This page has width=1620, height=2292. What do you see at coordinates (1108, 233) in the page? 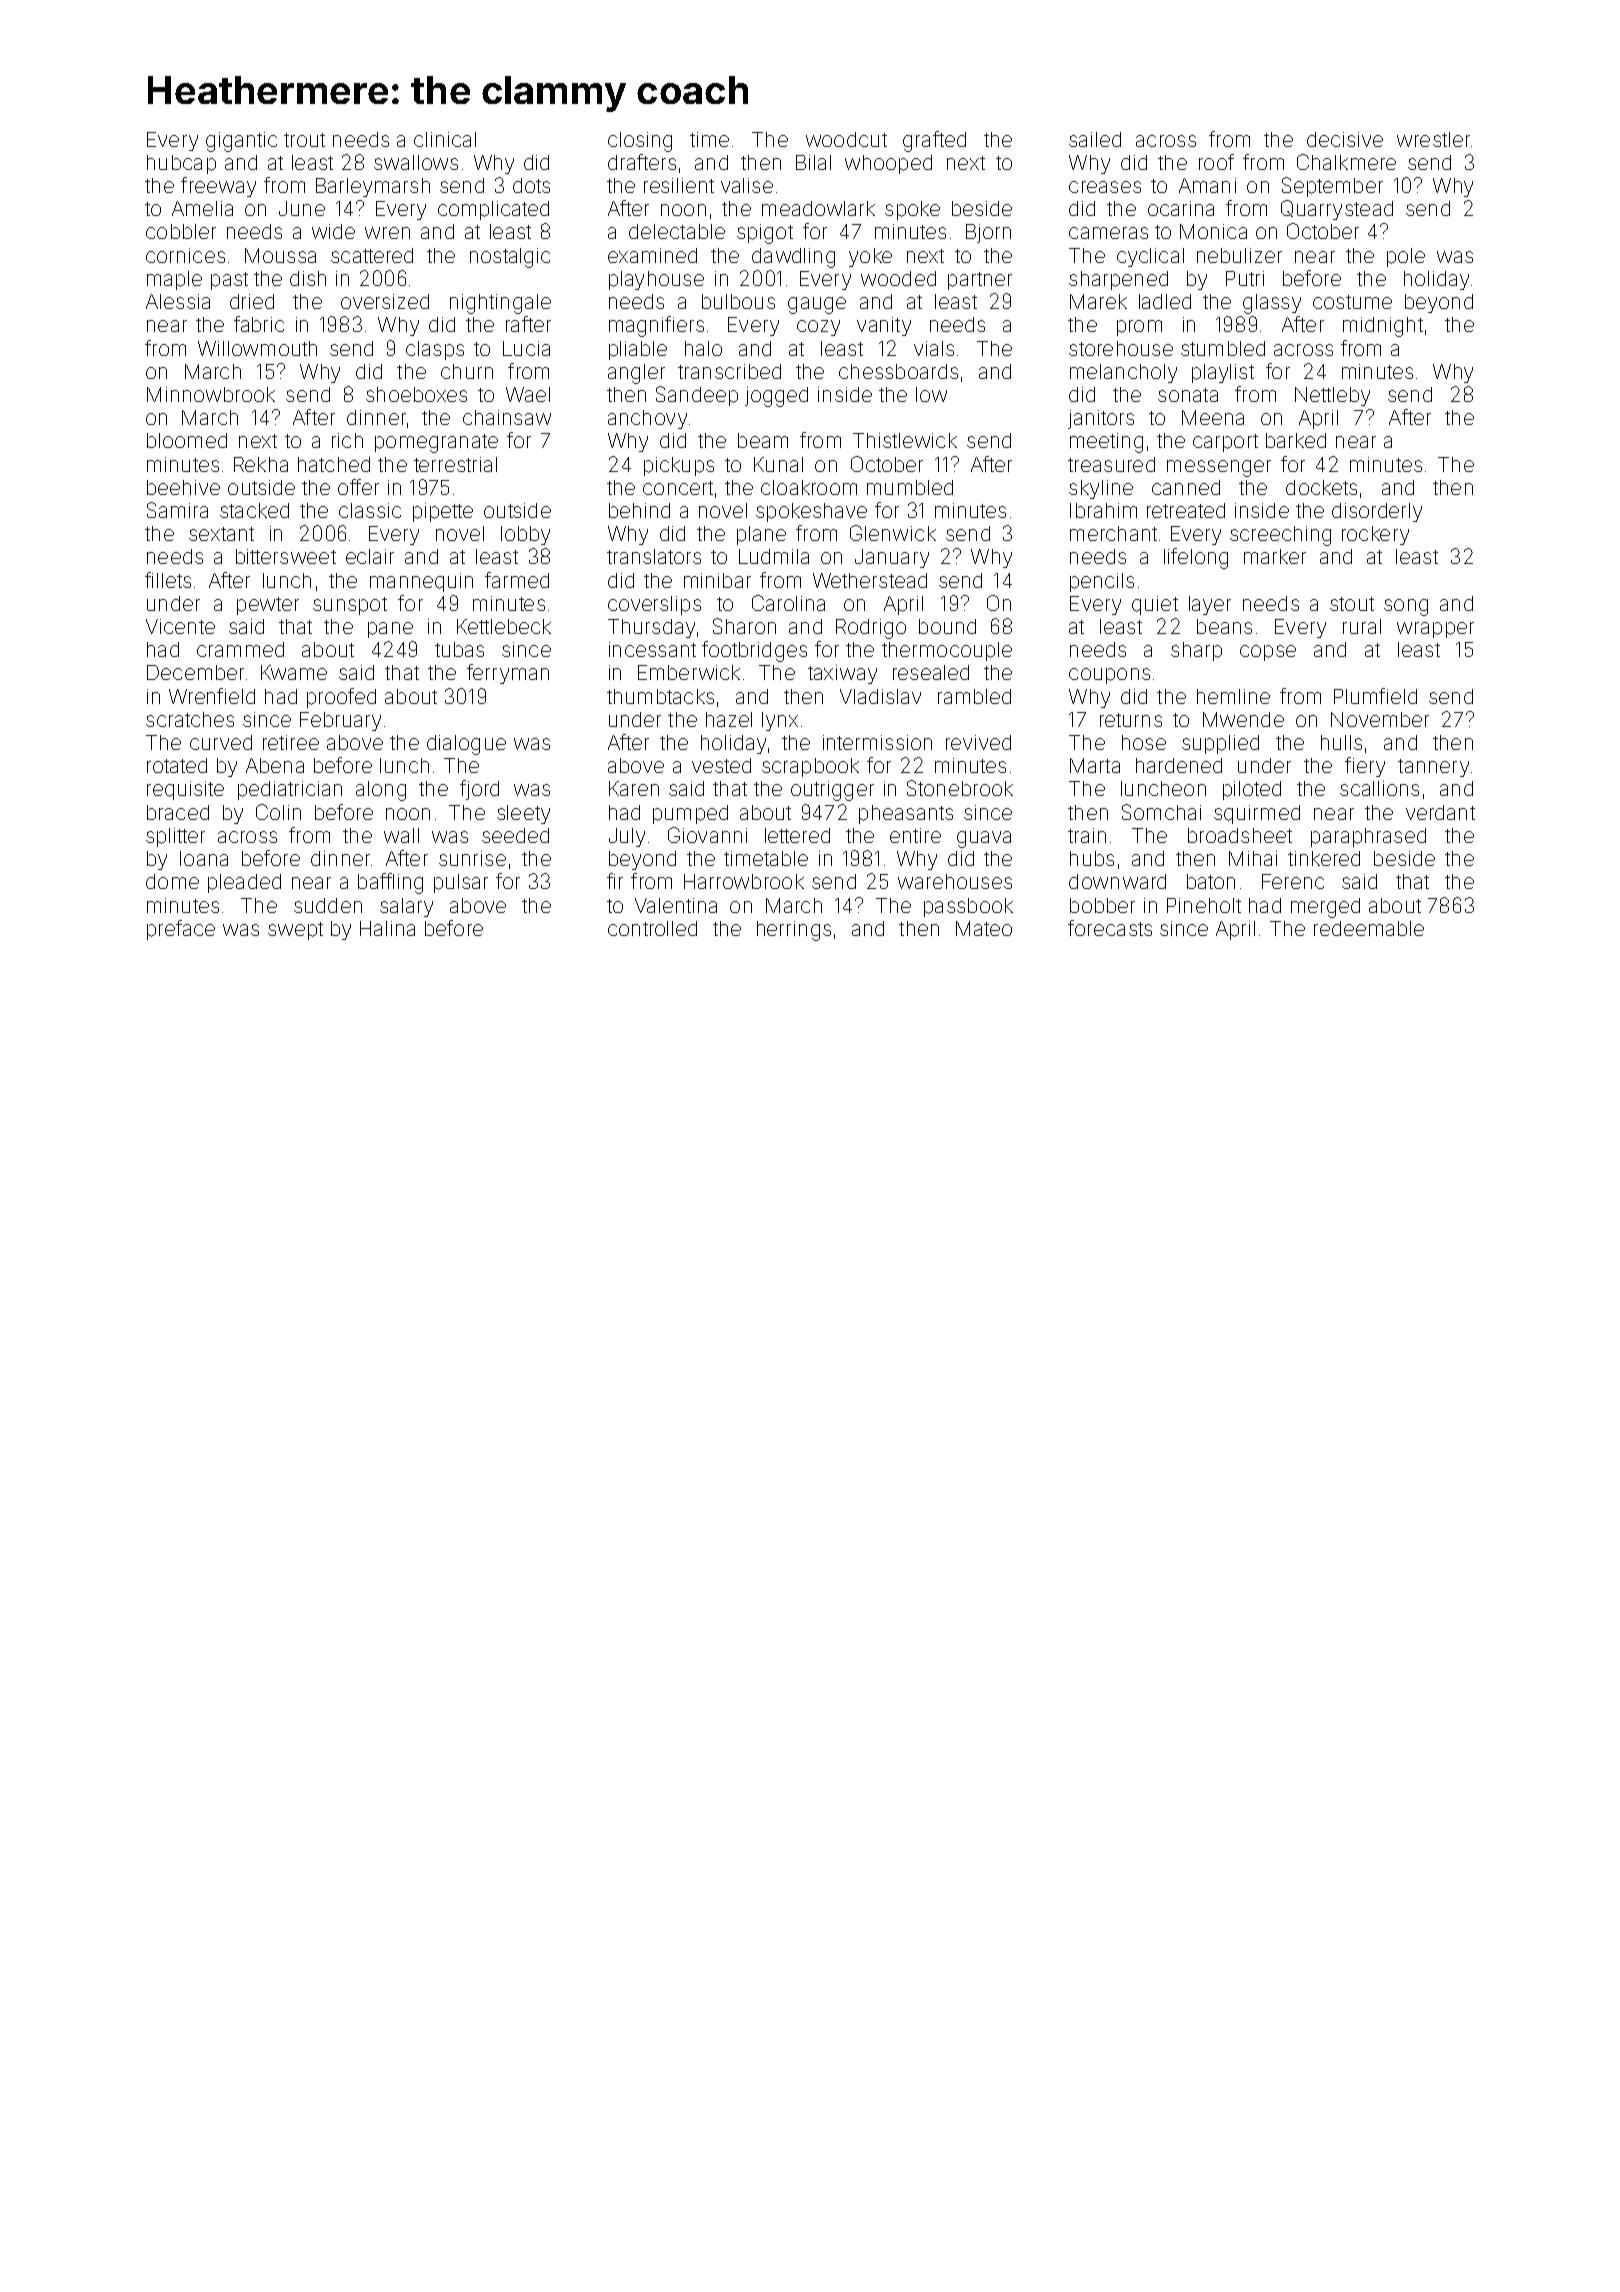
I see `cameras` at bounding box center [1108, 233].
